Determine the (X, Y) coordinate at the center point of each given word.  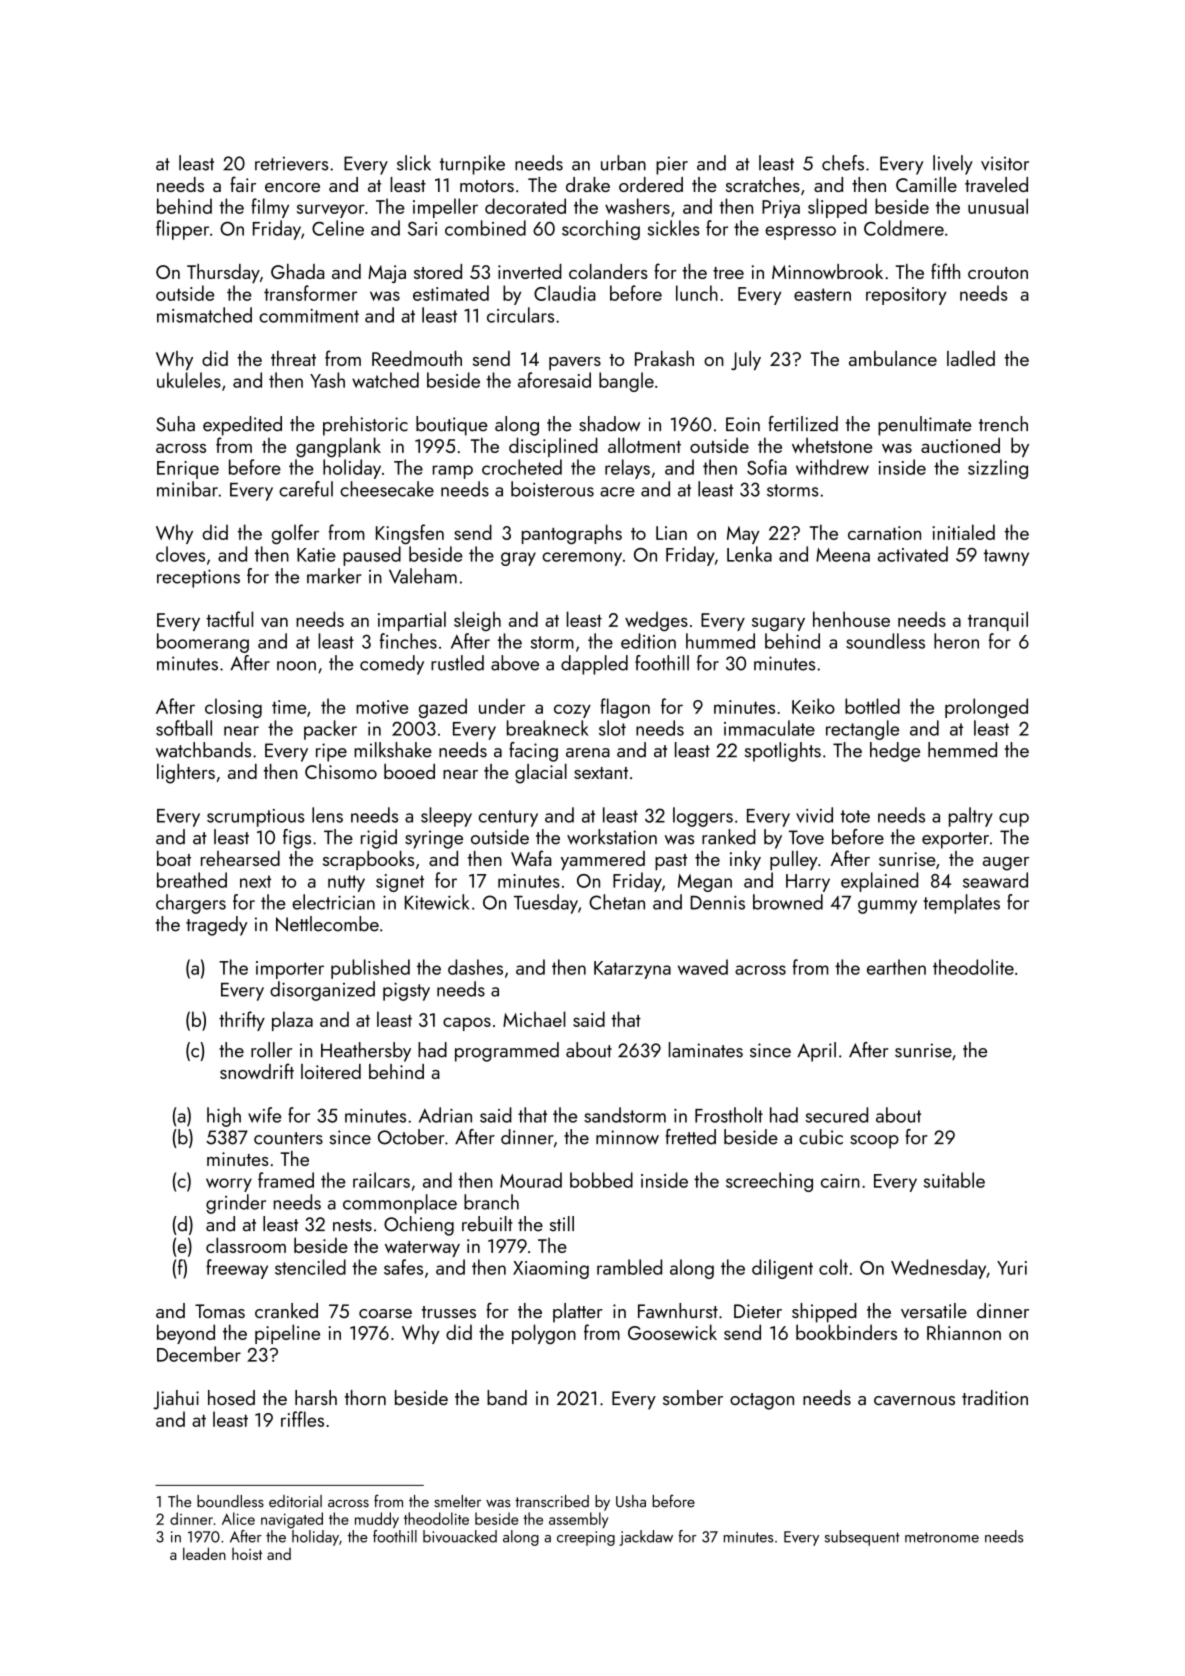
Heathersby (366, 1052)
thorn (365, 1397)
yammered (603, 860)
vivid (814, 815)
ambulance (893, 358)
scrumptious (256, 818)
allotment (644, 445)
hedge (895, 752)
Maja (387, 274)
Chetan (617, 902)
